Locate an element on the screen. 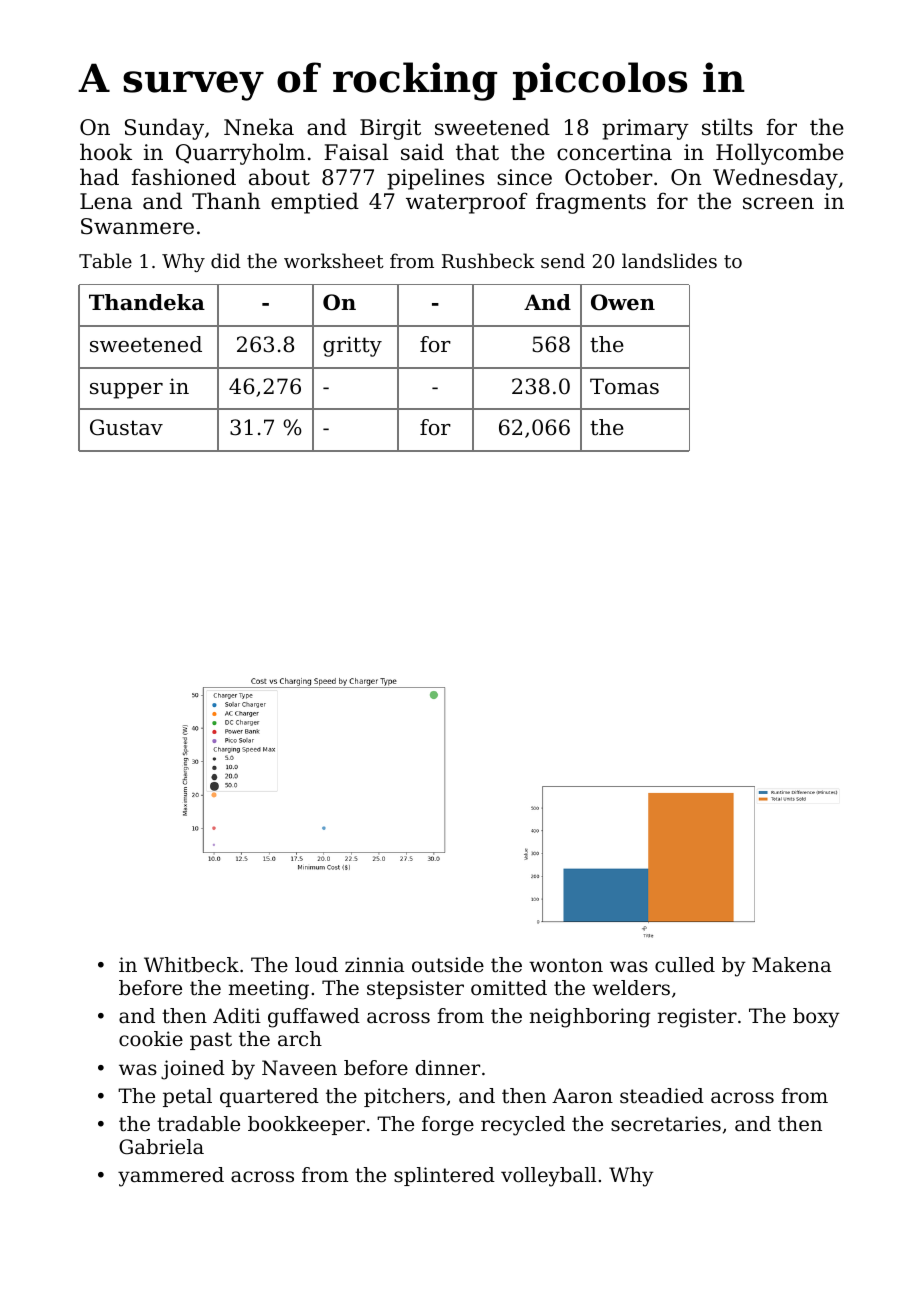  Nneka is located at coordinates (259, 127).
